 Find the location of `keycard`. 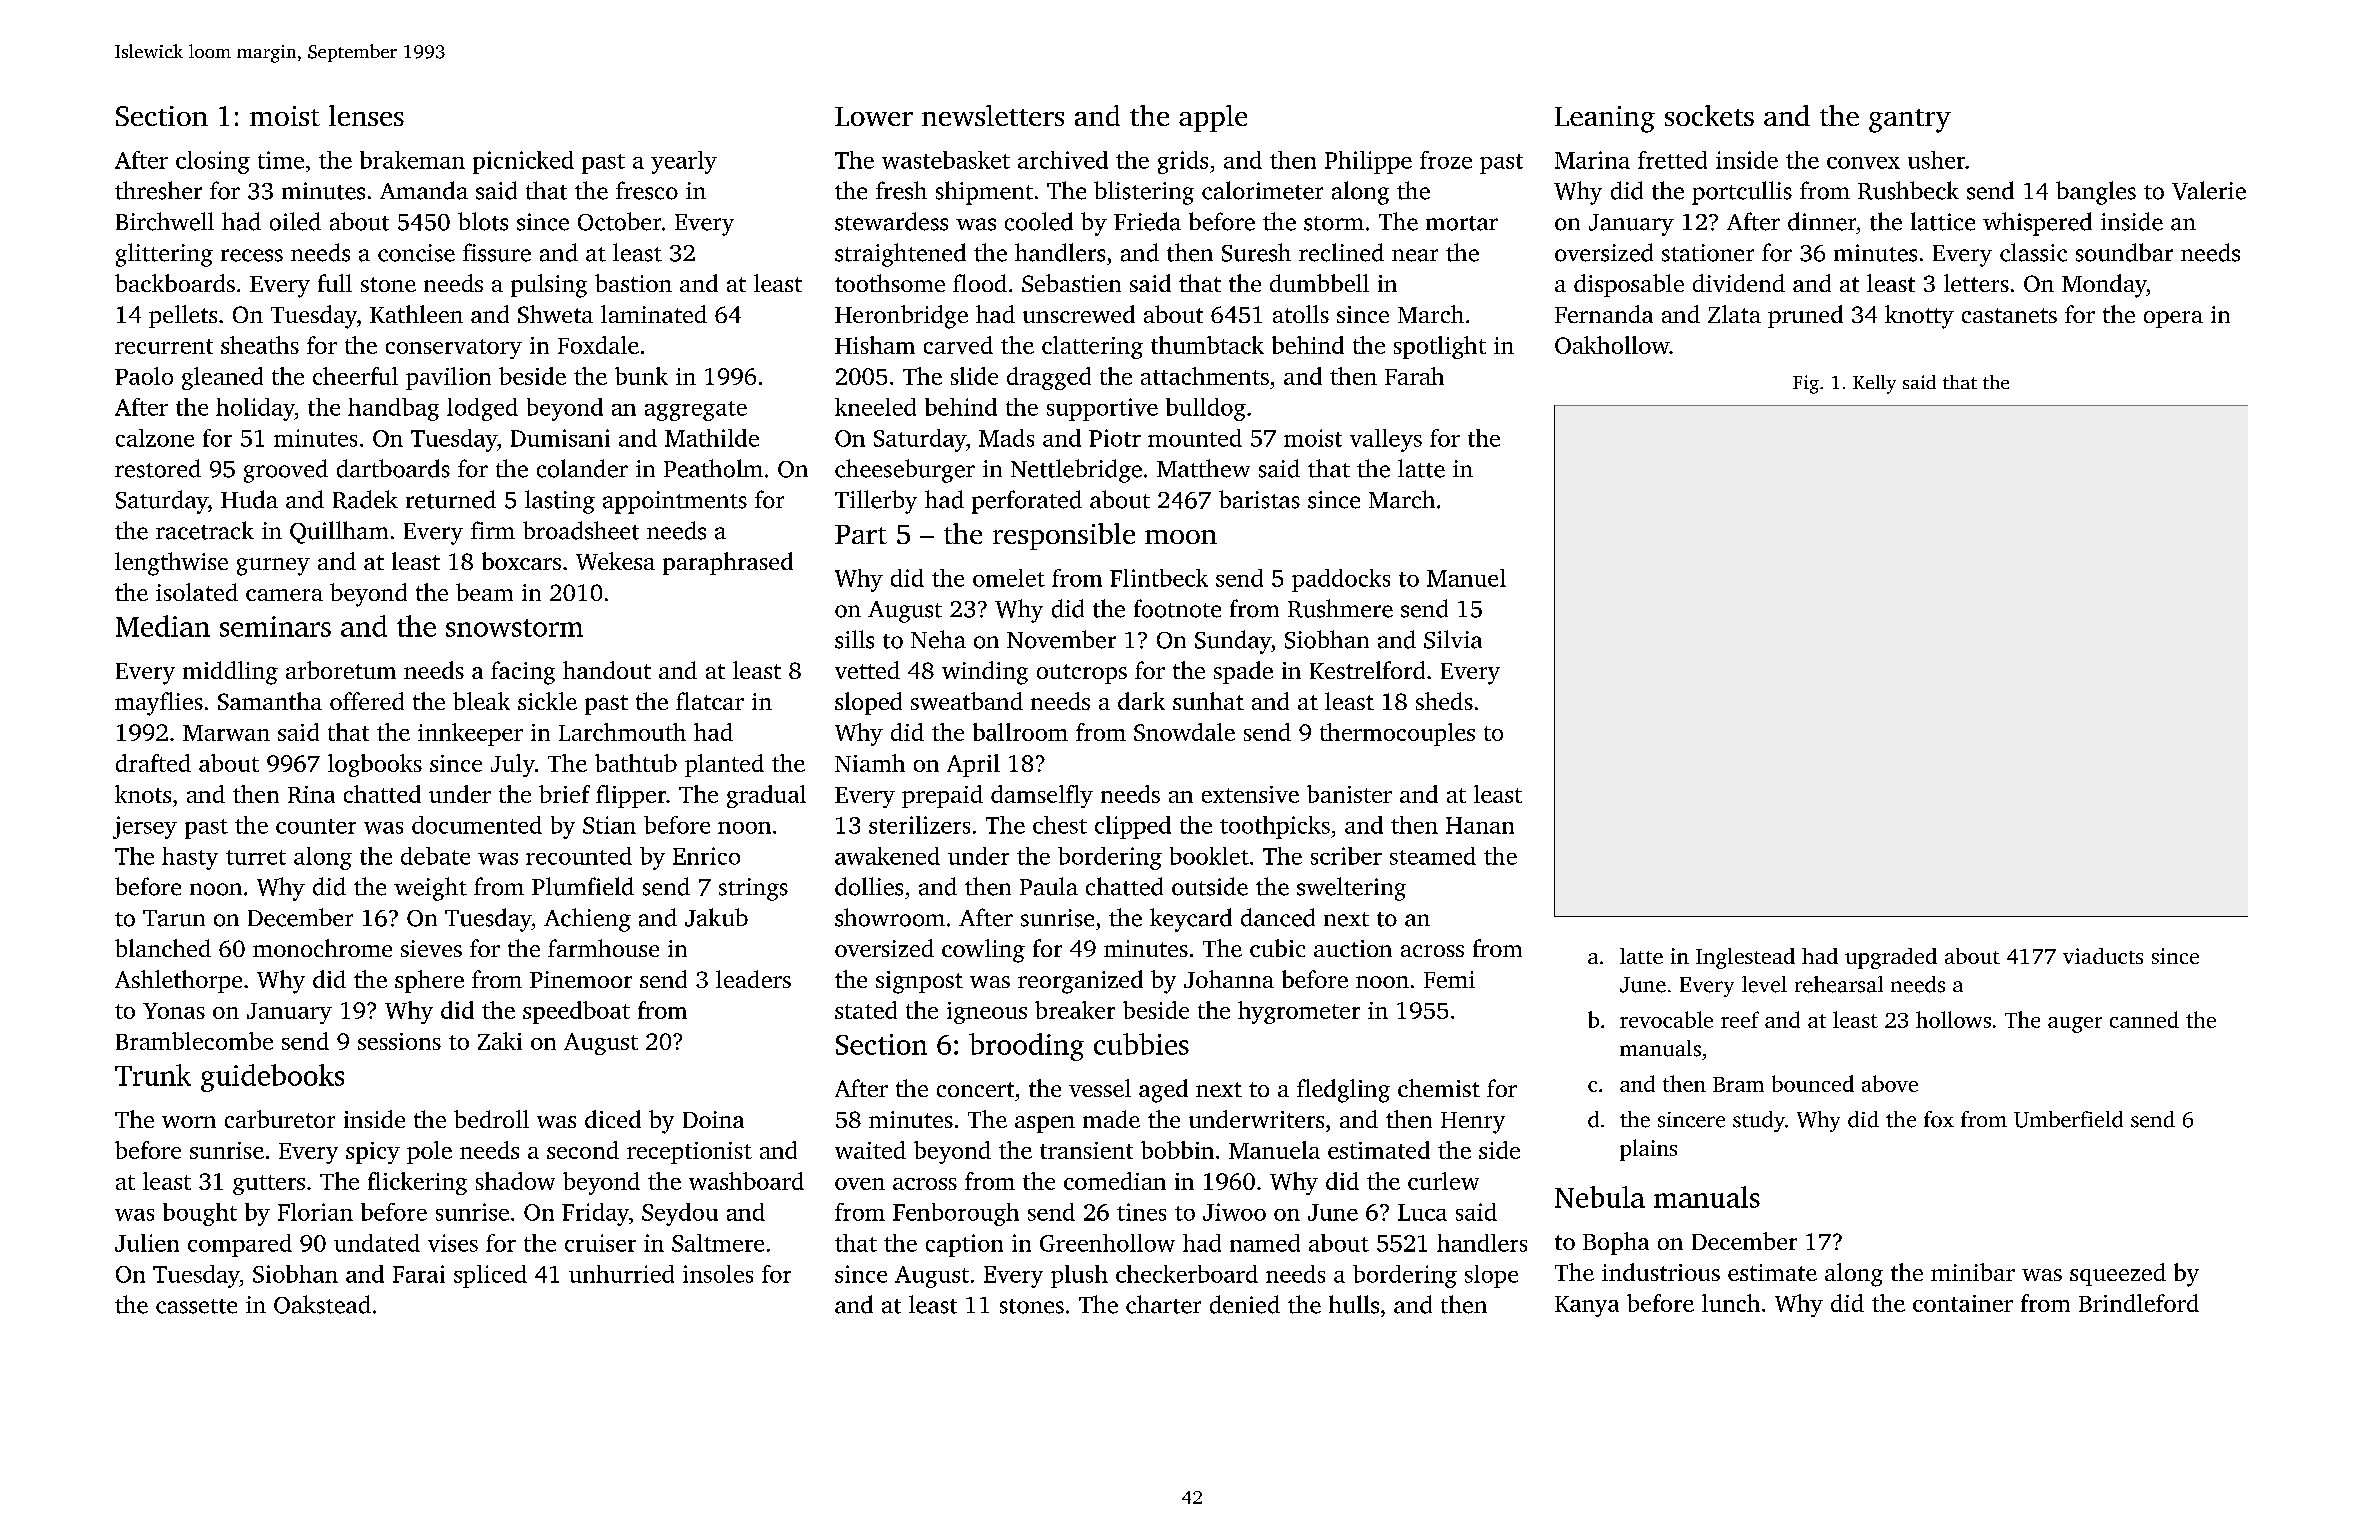

keycard is located at coordinates (1191, 920).
